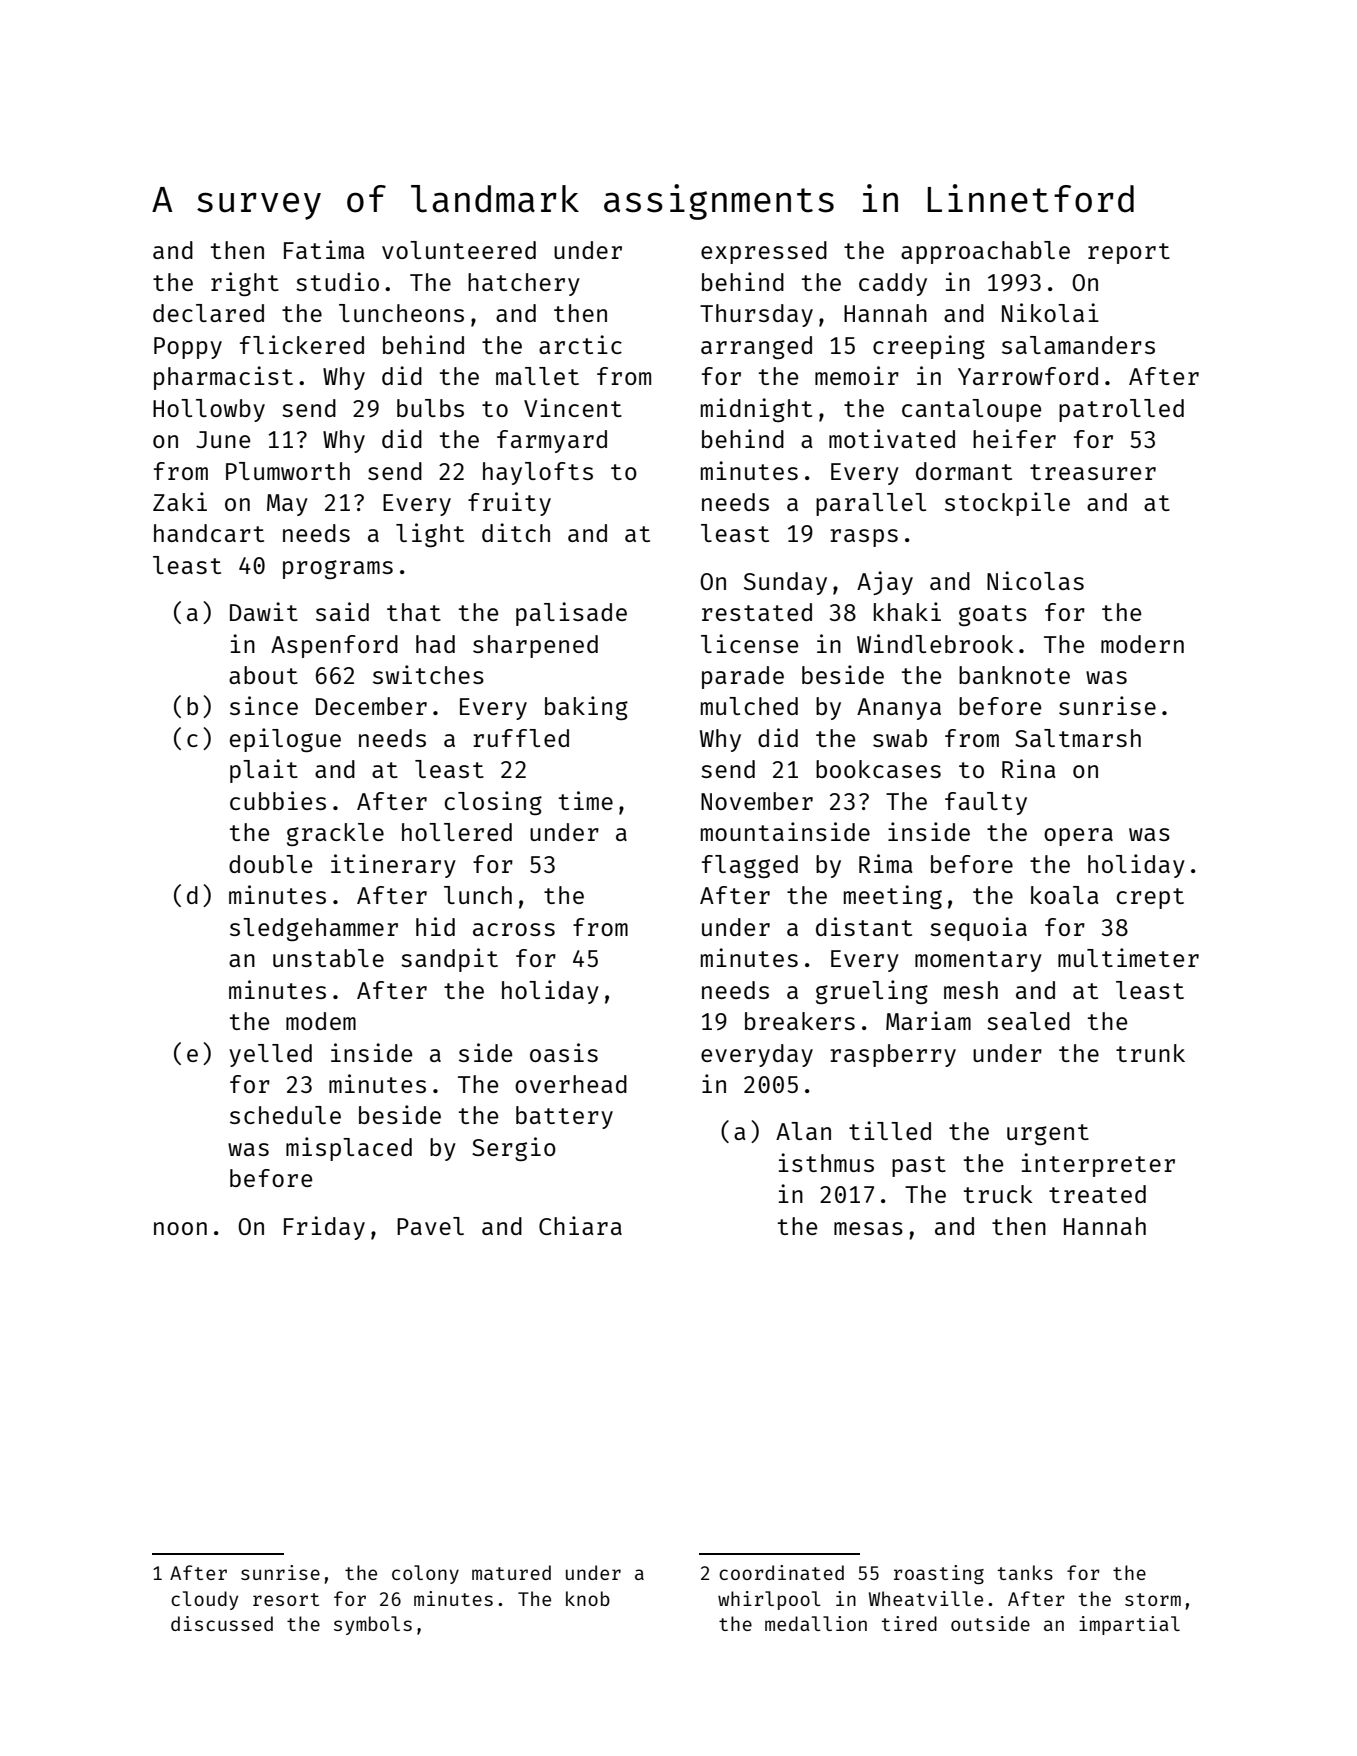 This screenshot has height=1756, width=1357. Describe the element at coordinates (909, 1623) in the screenshot. I see `tired` at that location.
